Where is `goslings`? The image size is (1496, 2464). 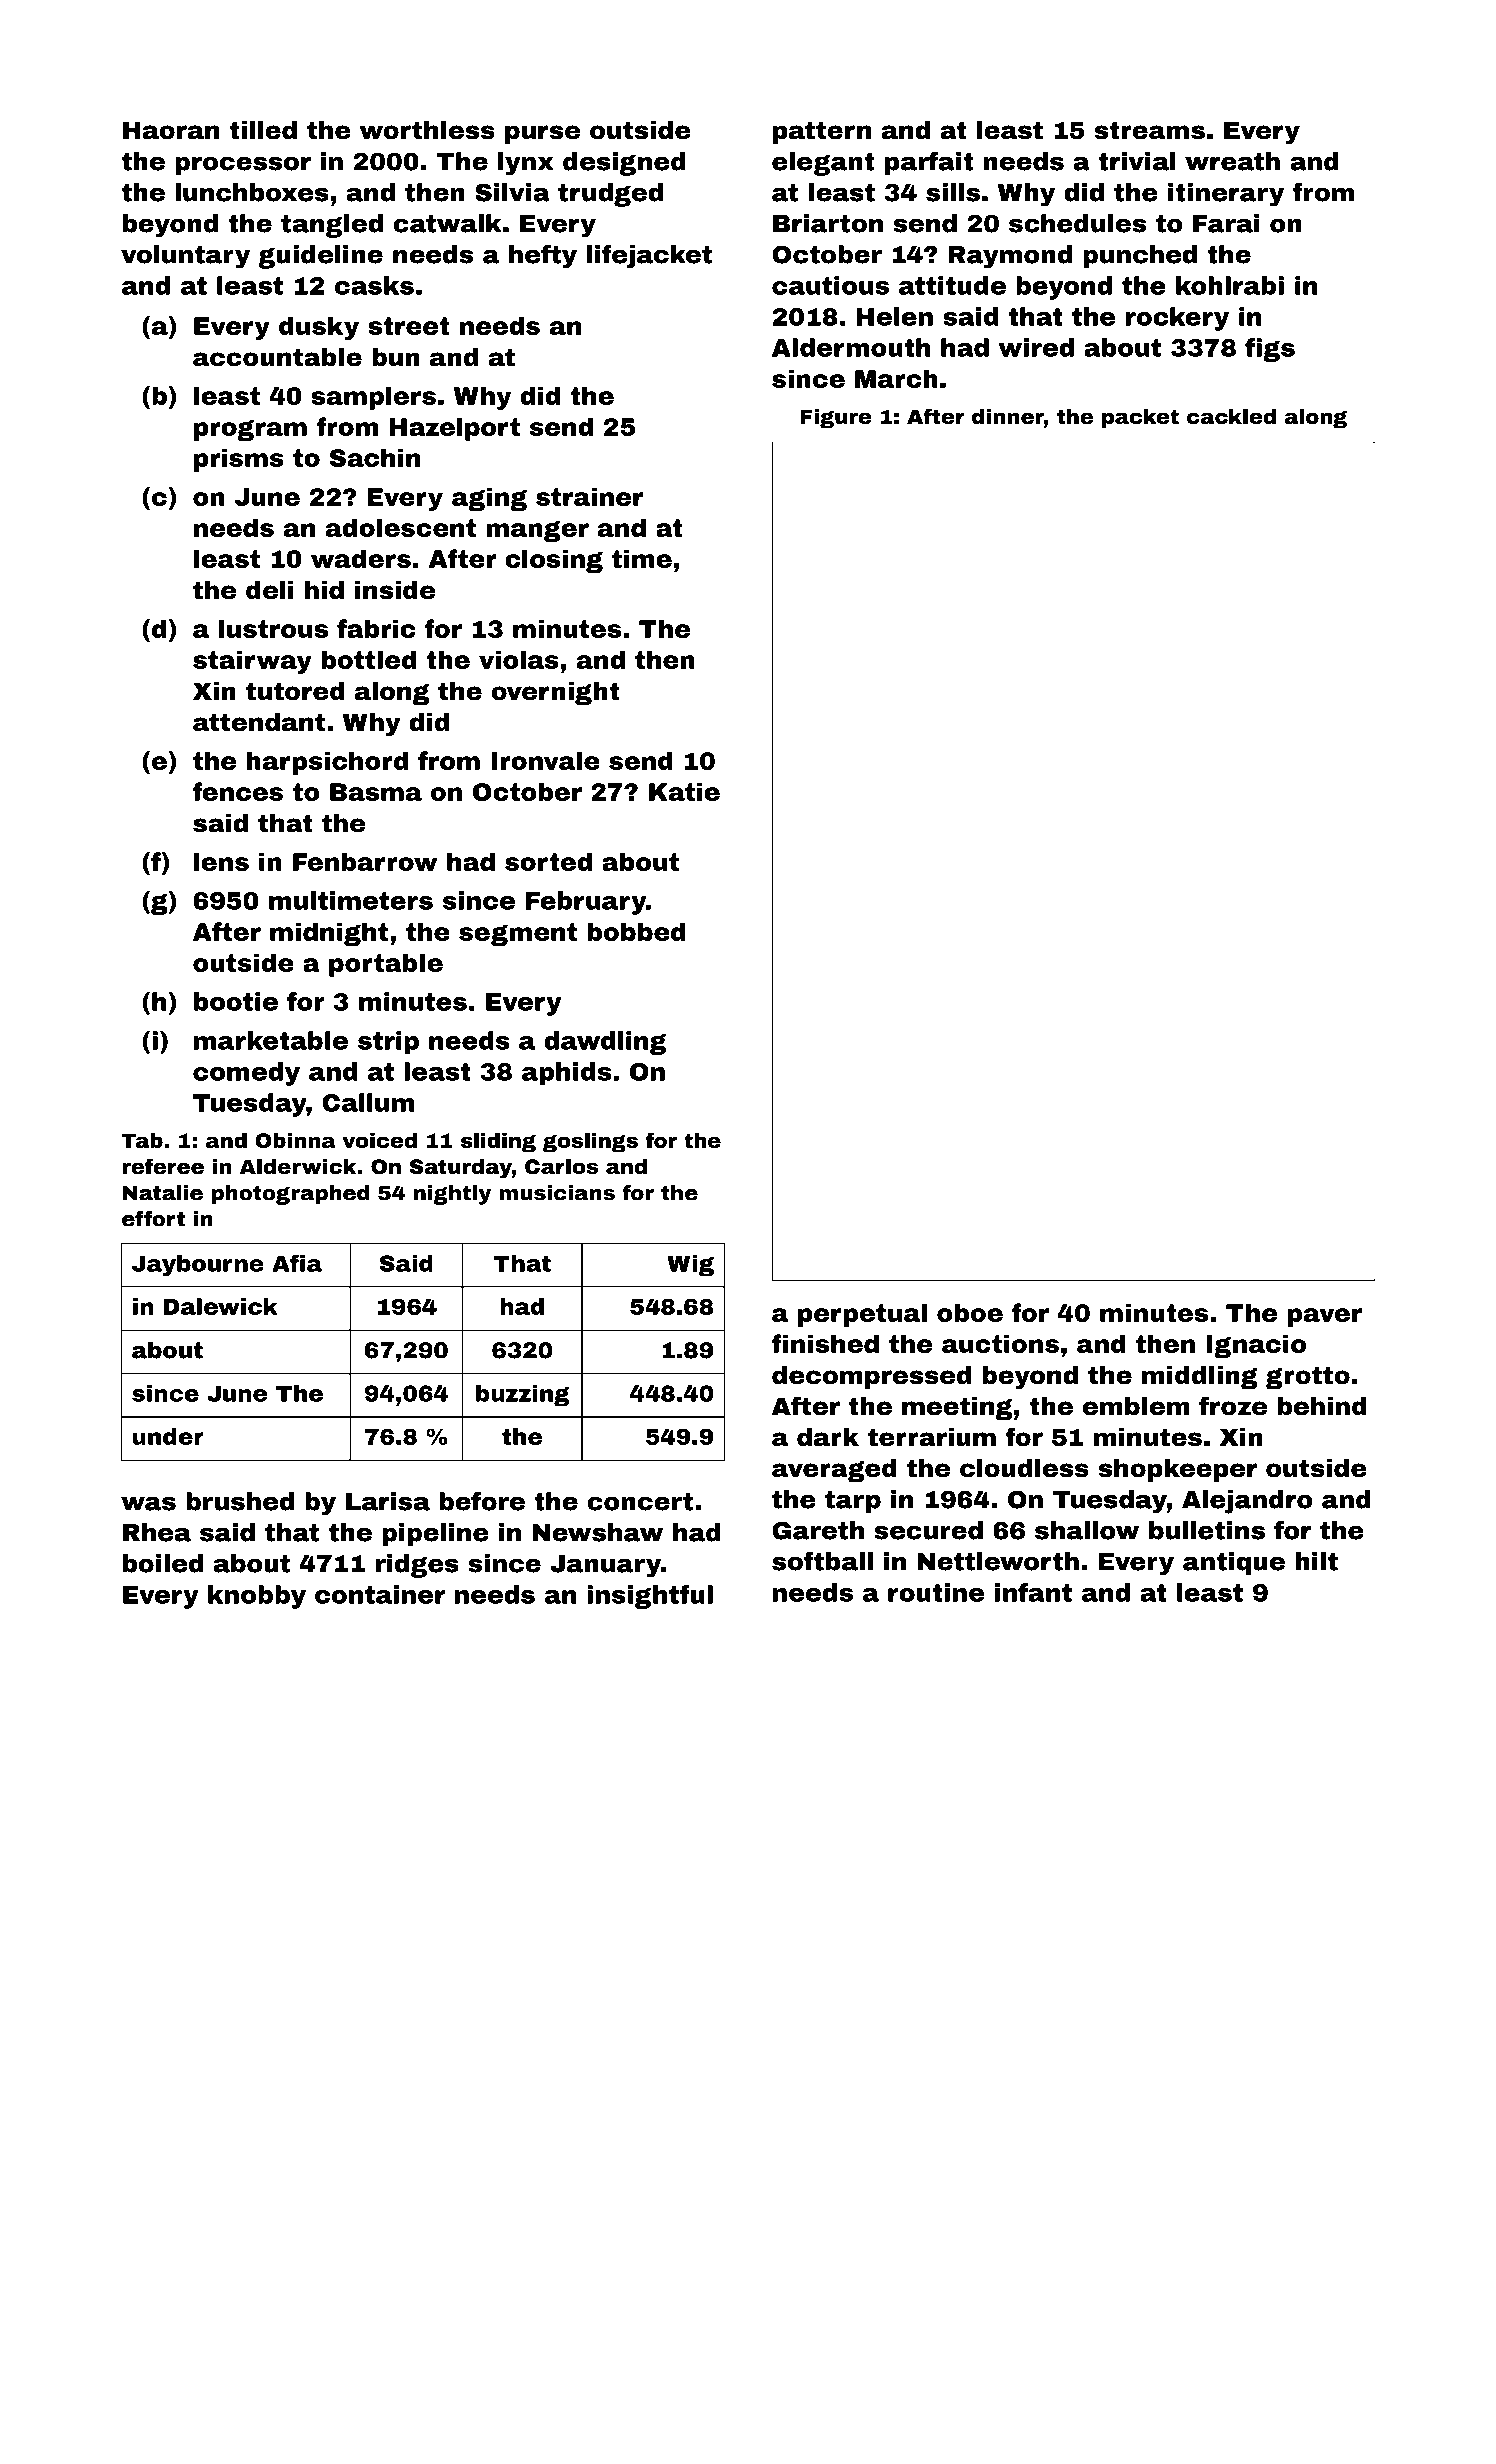
goslings is located at coordinates (590, 1142).
